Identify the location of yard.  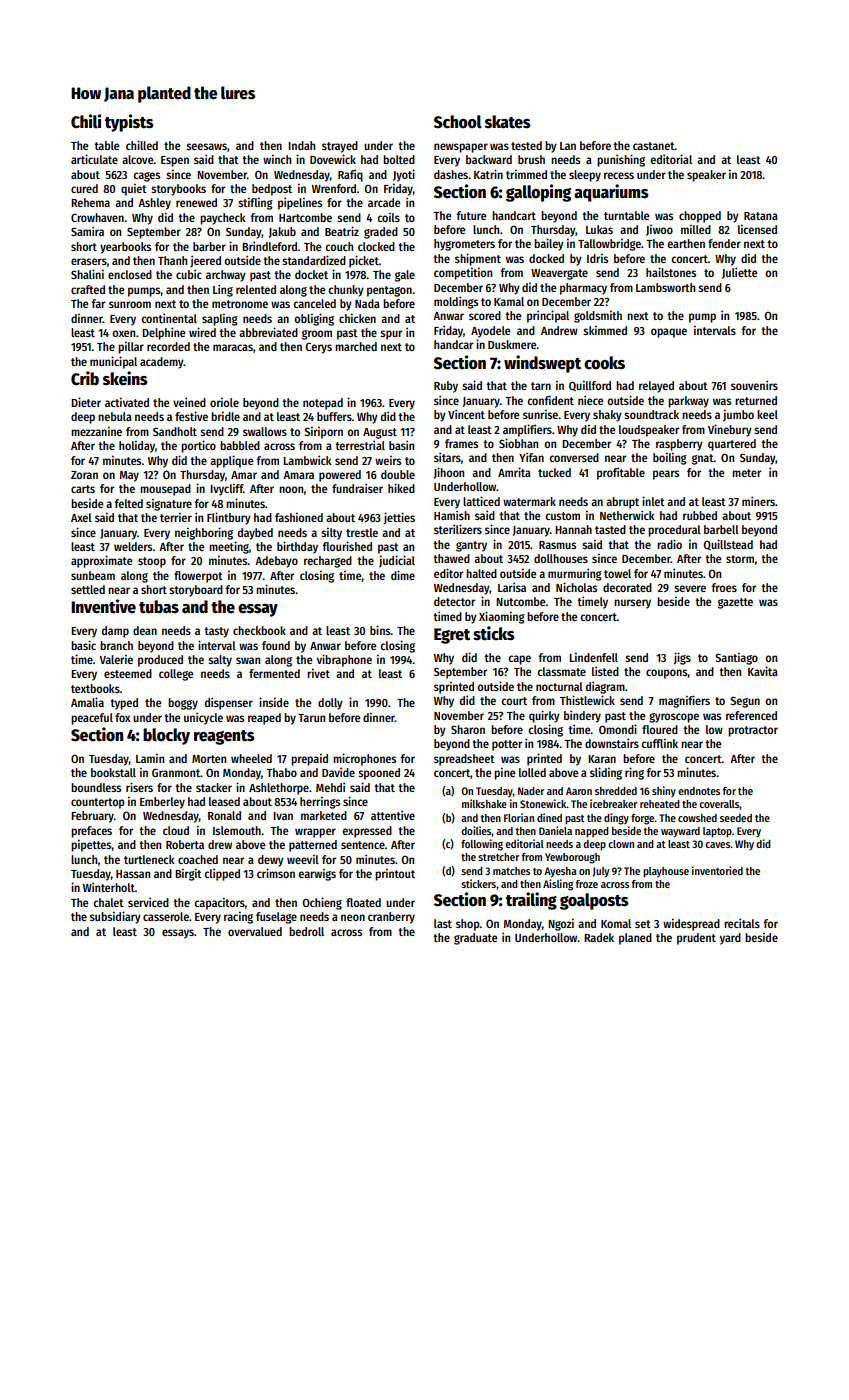
(730, 939).
